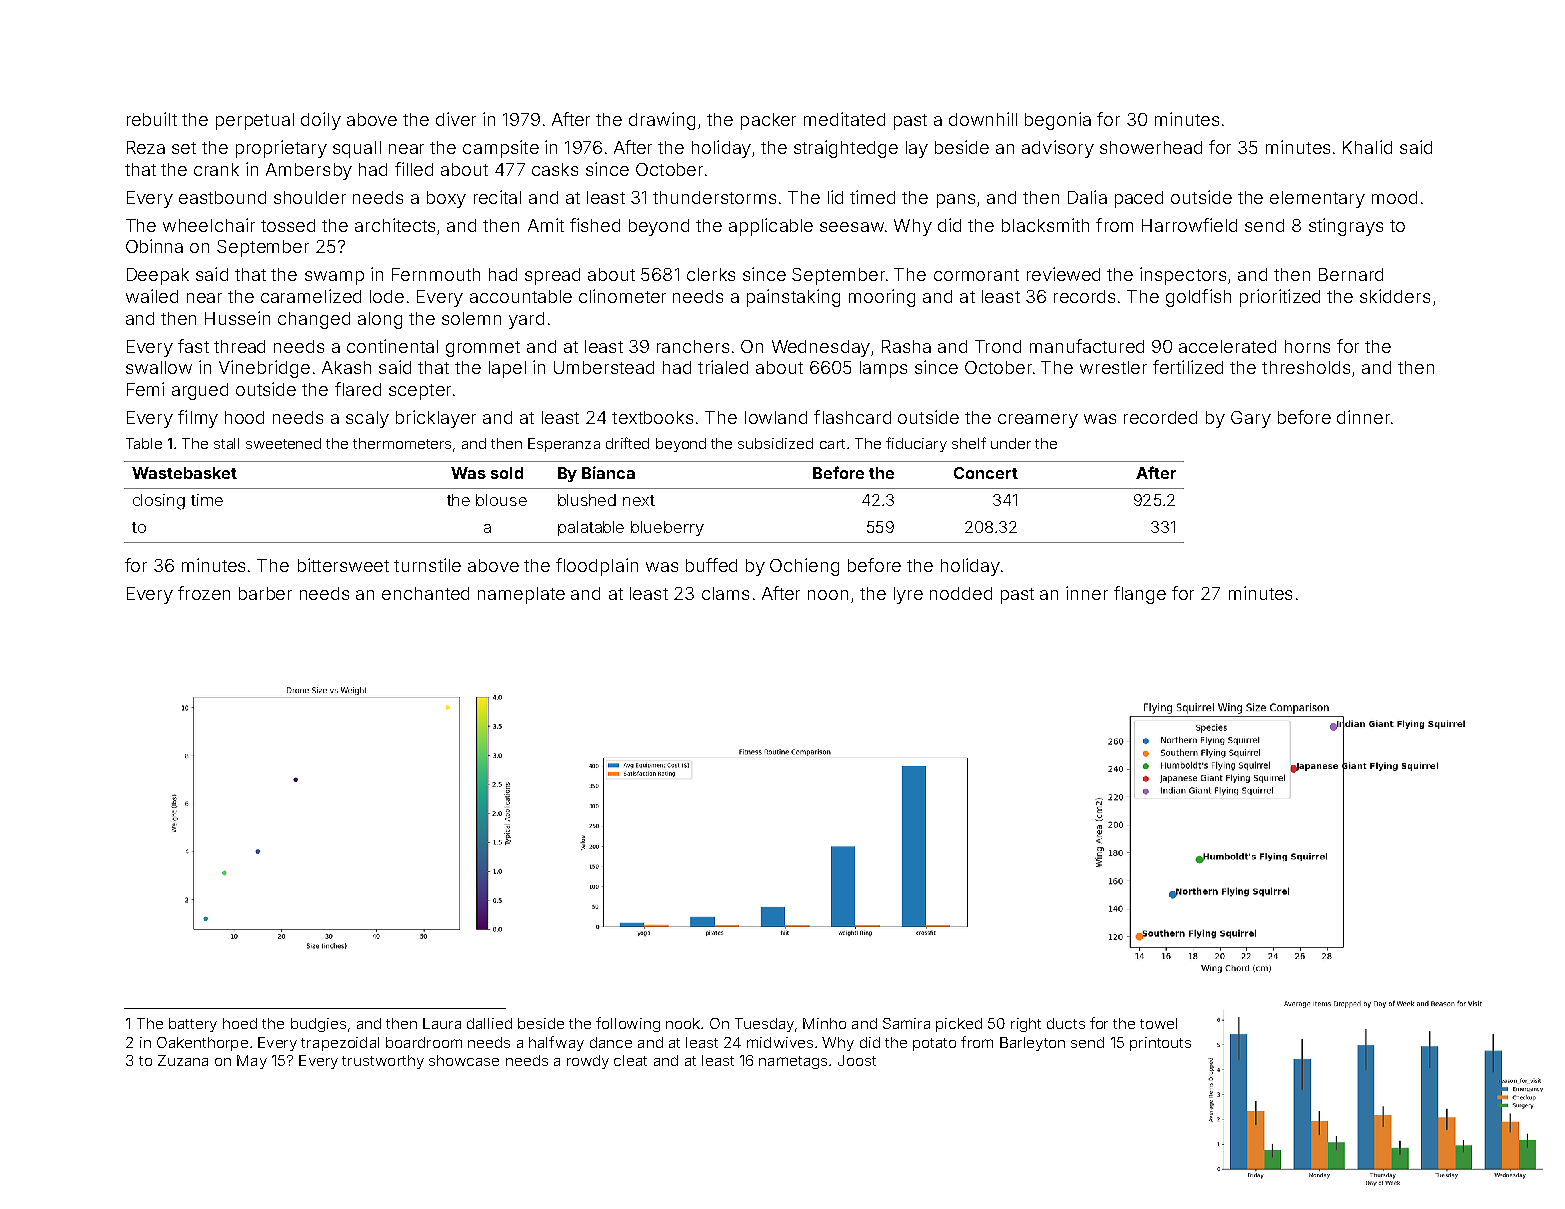 The height and width of the screenshot is (1209, 1565). What do you see at coordinates (501, 149) in the screenshot?
I see `campsite` at bounding box center [501, 149].
